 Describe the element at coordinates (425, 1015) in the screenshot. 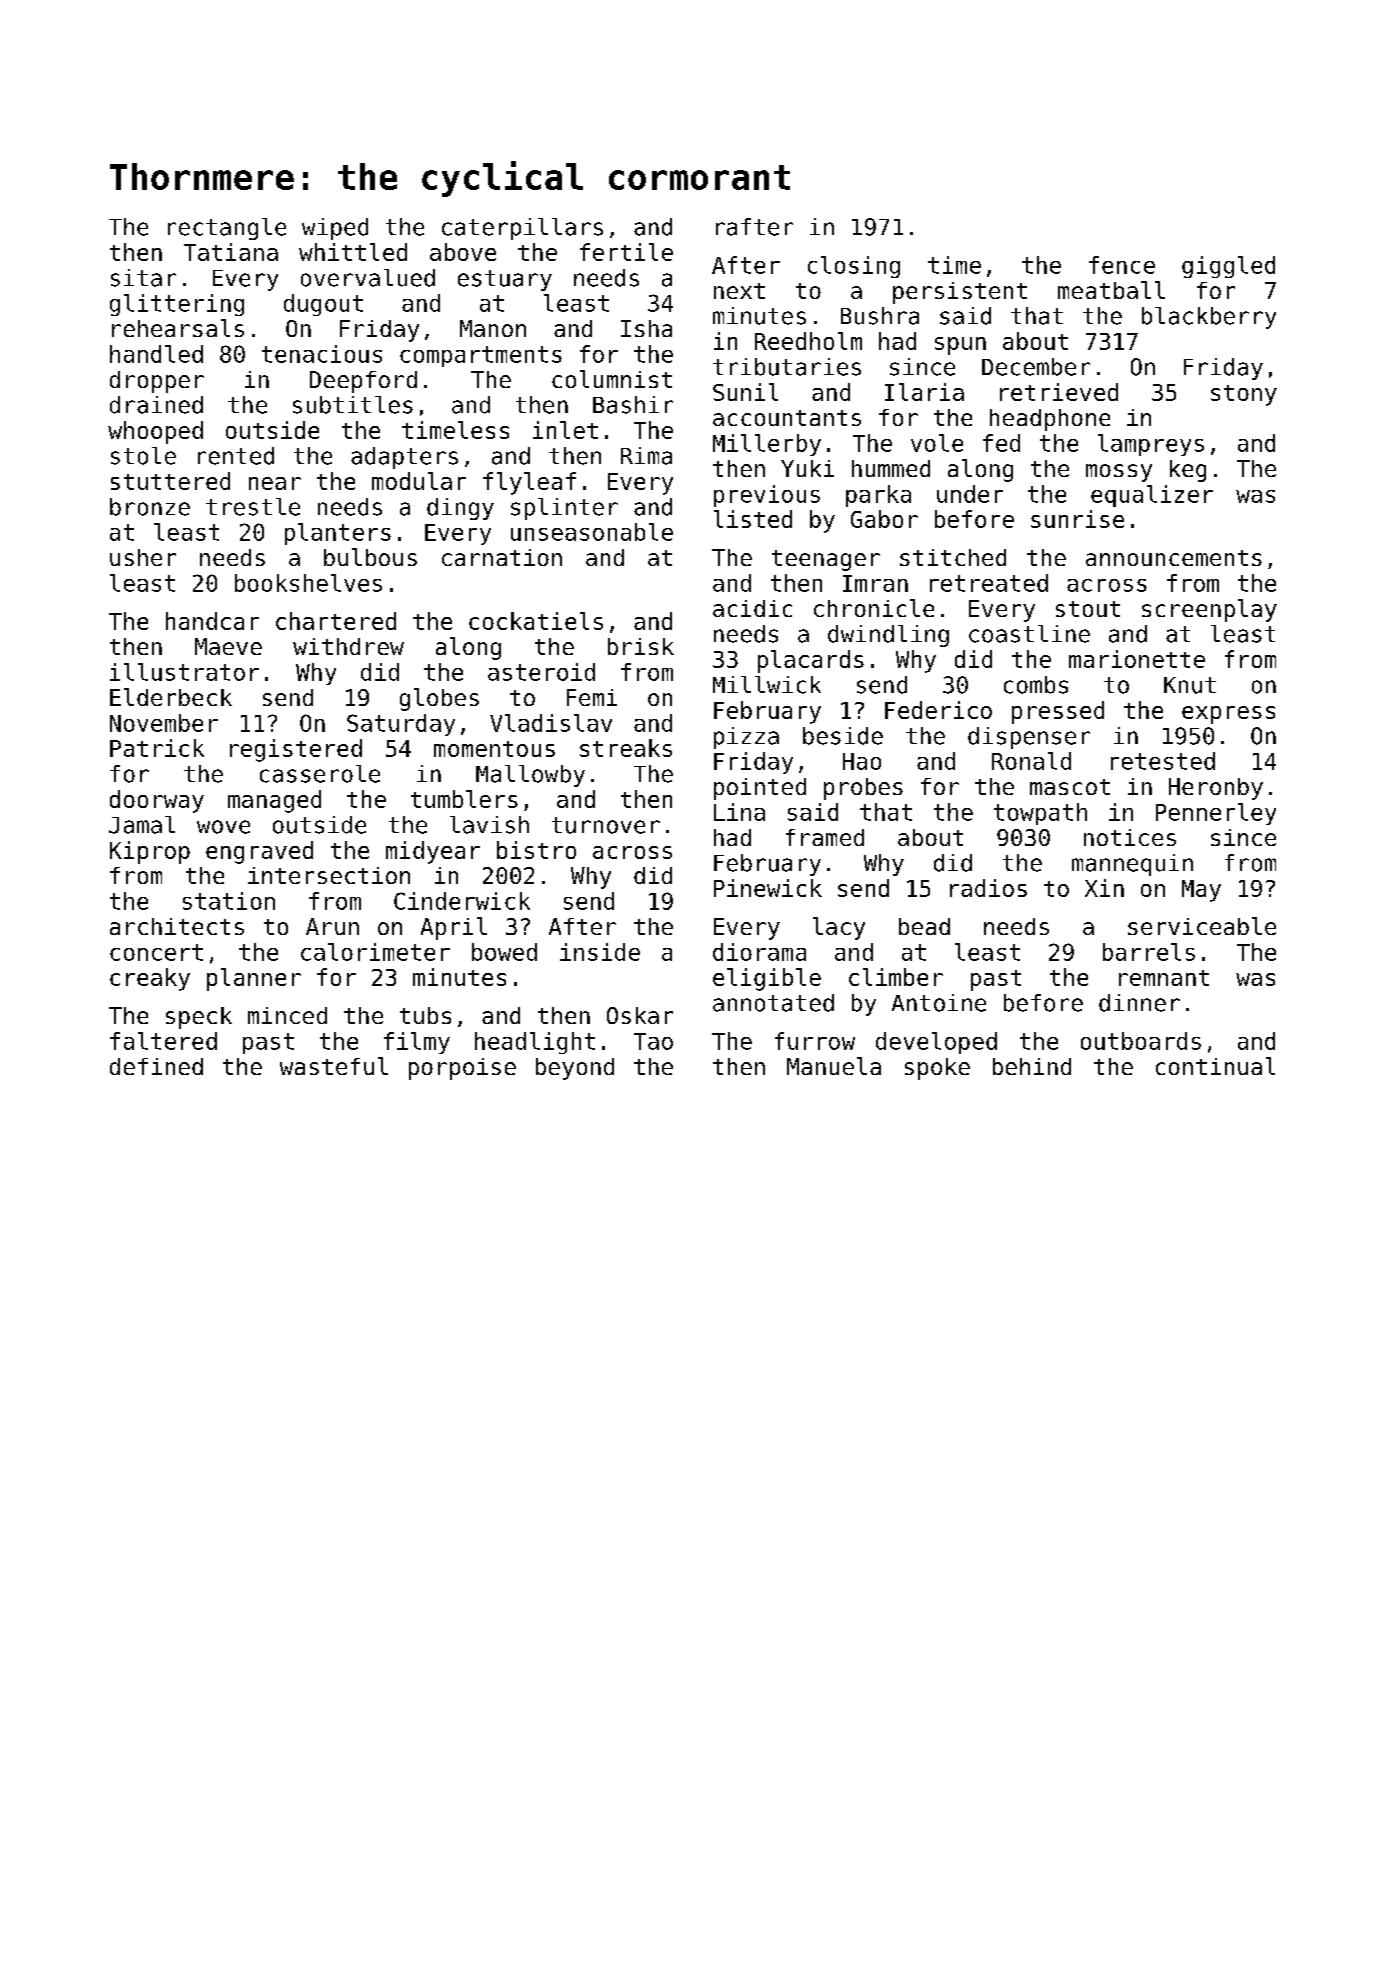

I see `tubs` at that location.
